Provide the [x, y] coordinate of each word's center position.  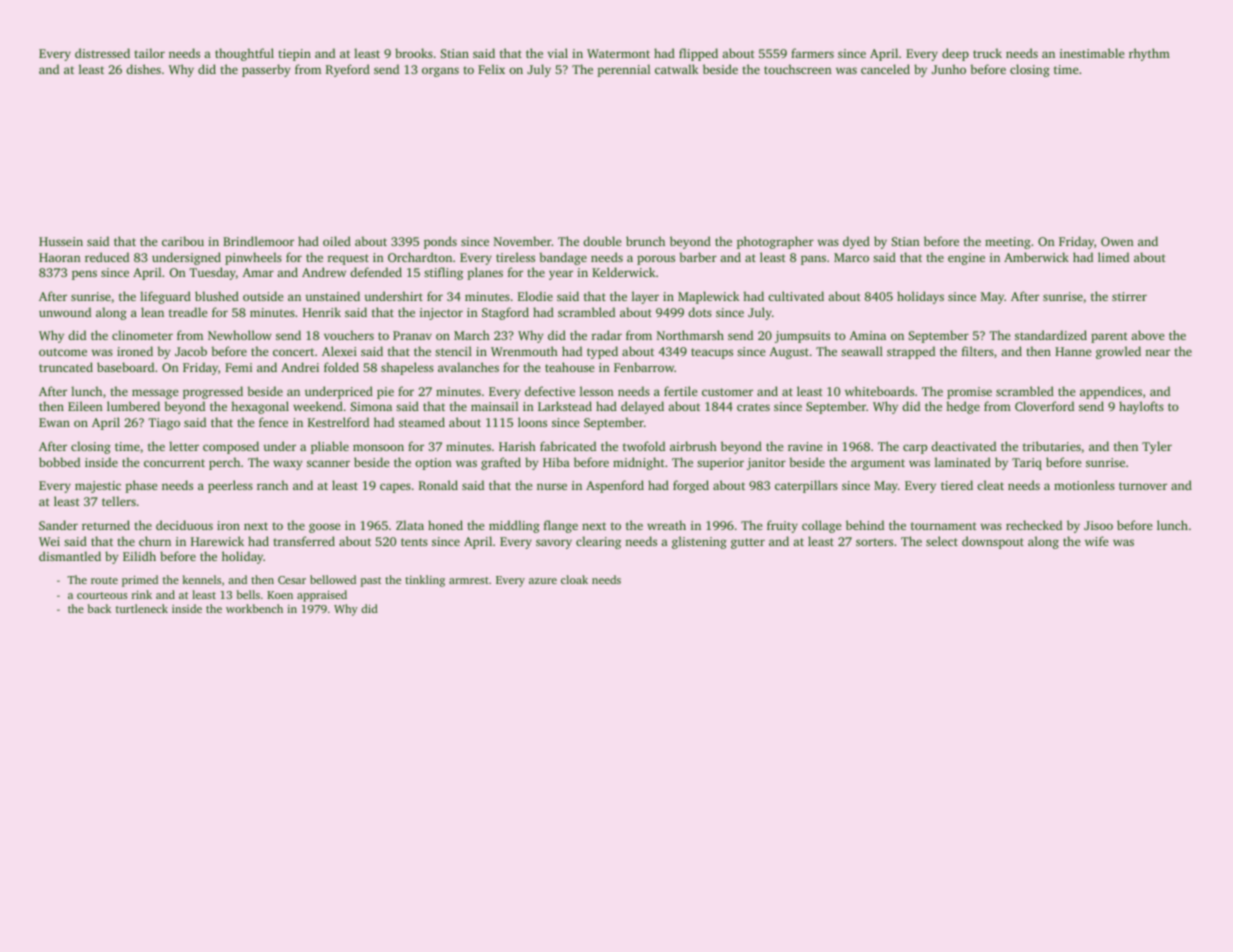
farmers [812, 53]
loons [532, 422]
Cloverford [1044, 406]
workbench [254, 608]
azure [543, 581]
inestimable [1092, 53]
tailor [149, 53]
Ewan [54, 422]
